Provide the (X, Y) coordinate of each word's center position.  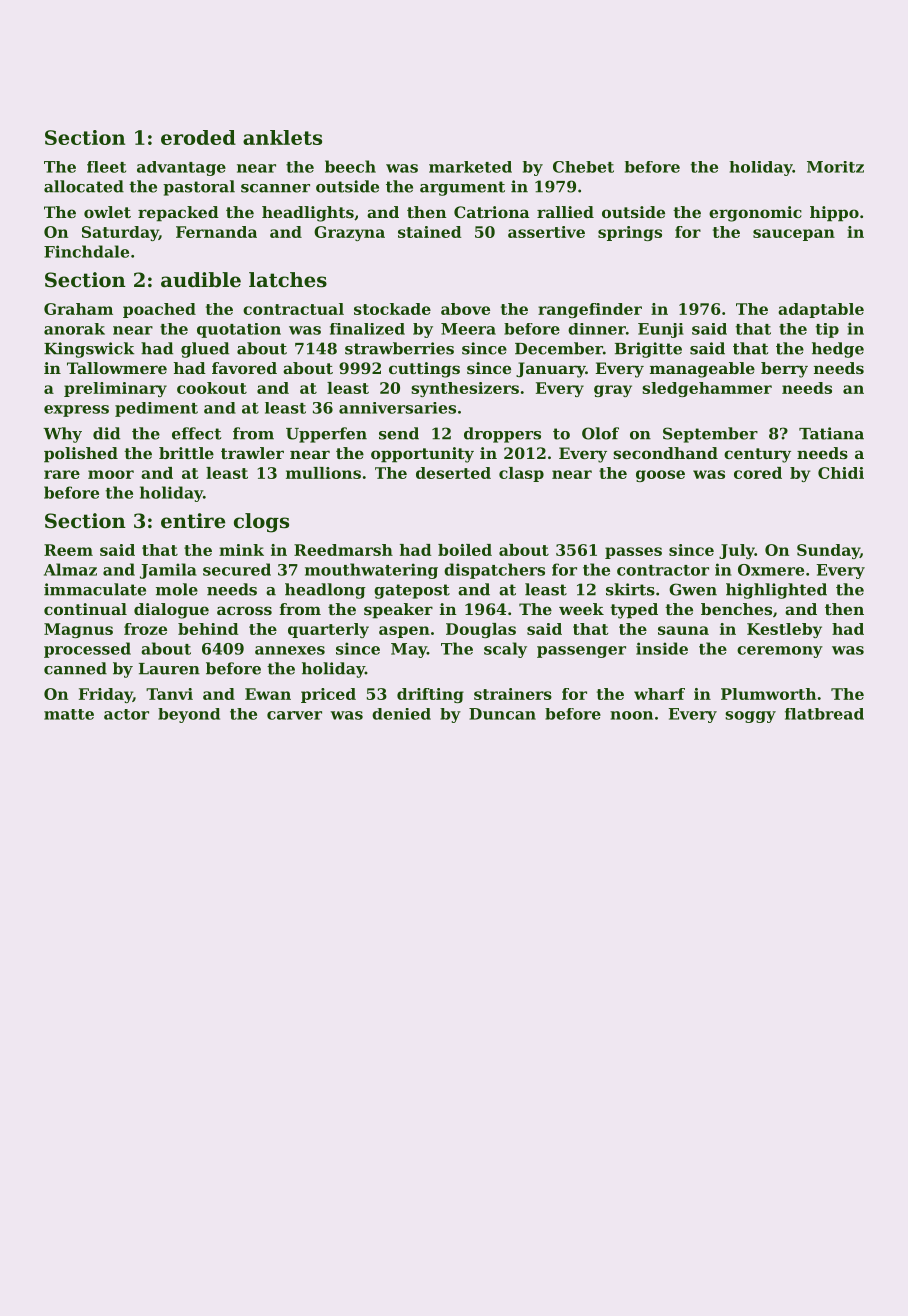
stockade (392, 309)
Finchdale (86, 251)
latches (288, 280)
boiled (465, 550)
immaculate (95, 589)
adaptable (821, 310)
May (409, 650)
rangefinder (590, 310)
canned (75, 668)
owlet (107, 212)
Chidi (841, 473)
